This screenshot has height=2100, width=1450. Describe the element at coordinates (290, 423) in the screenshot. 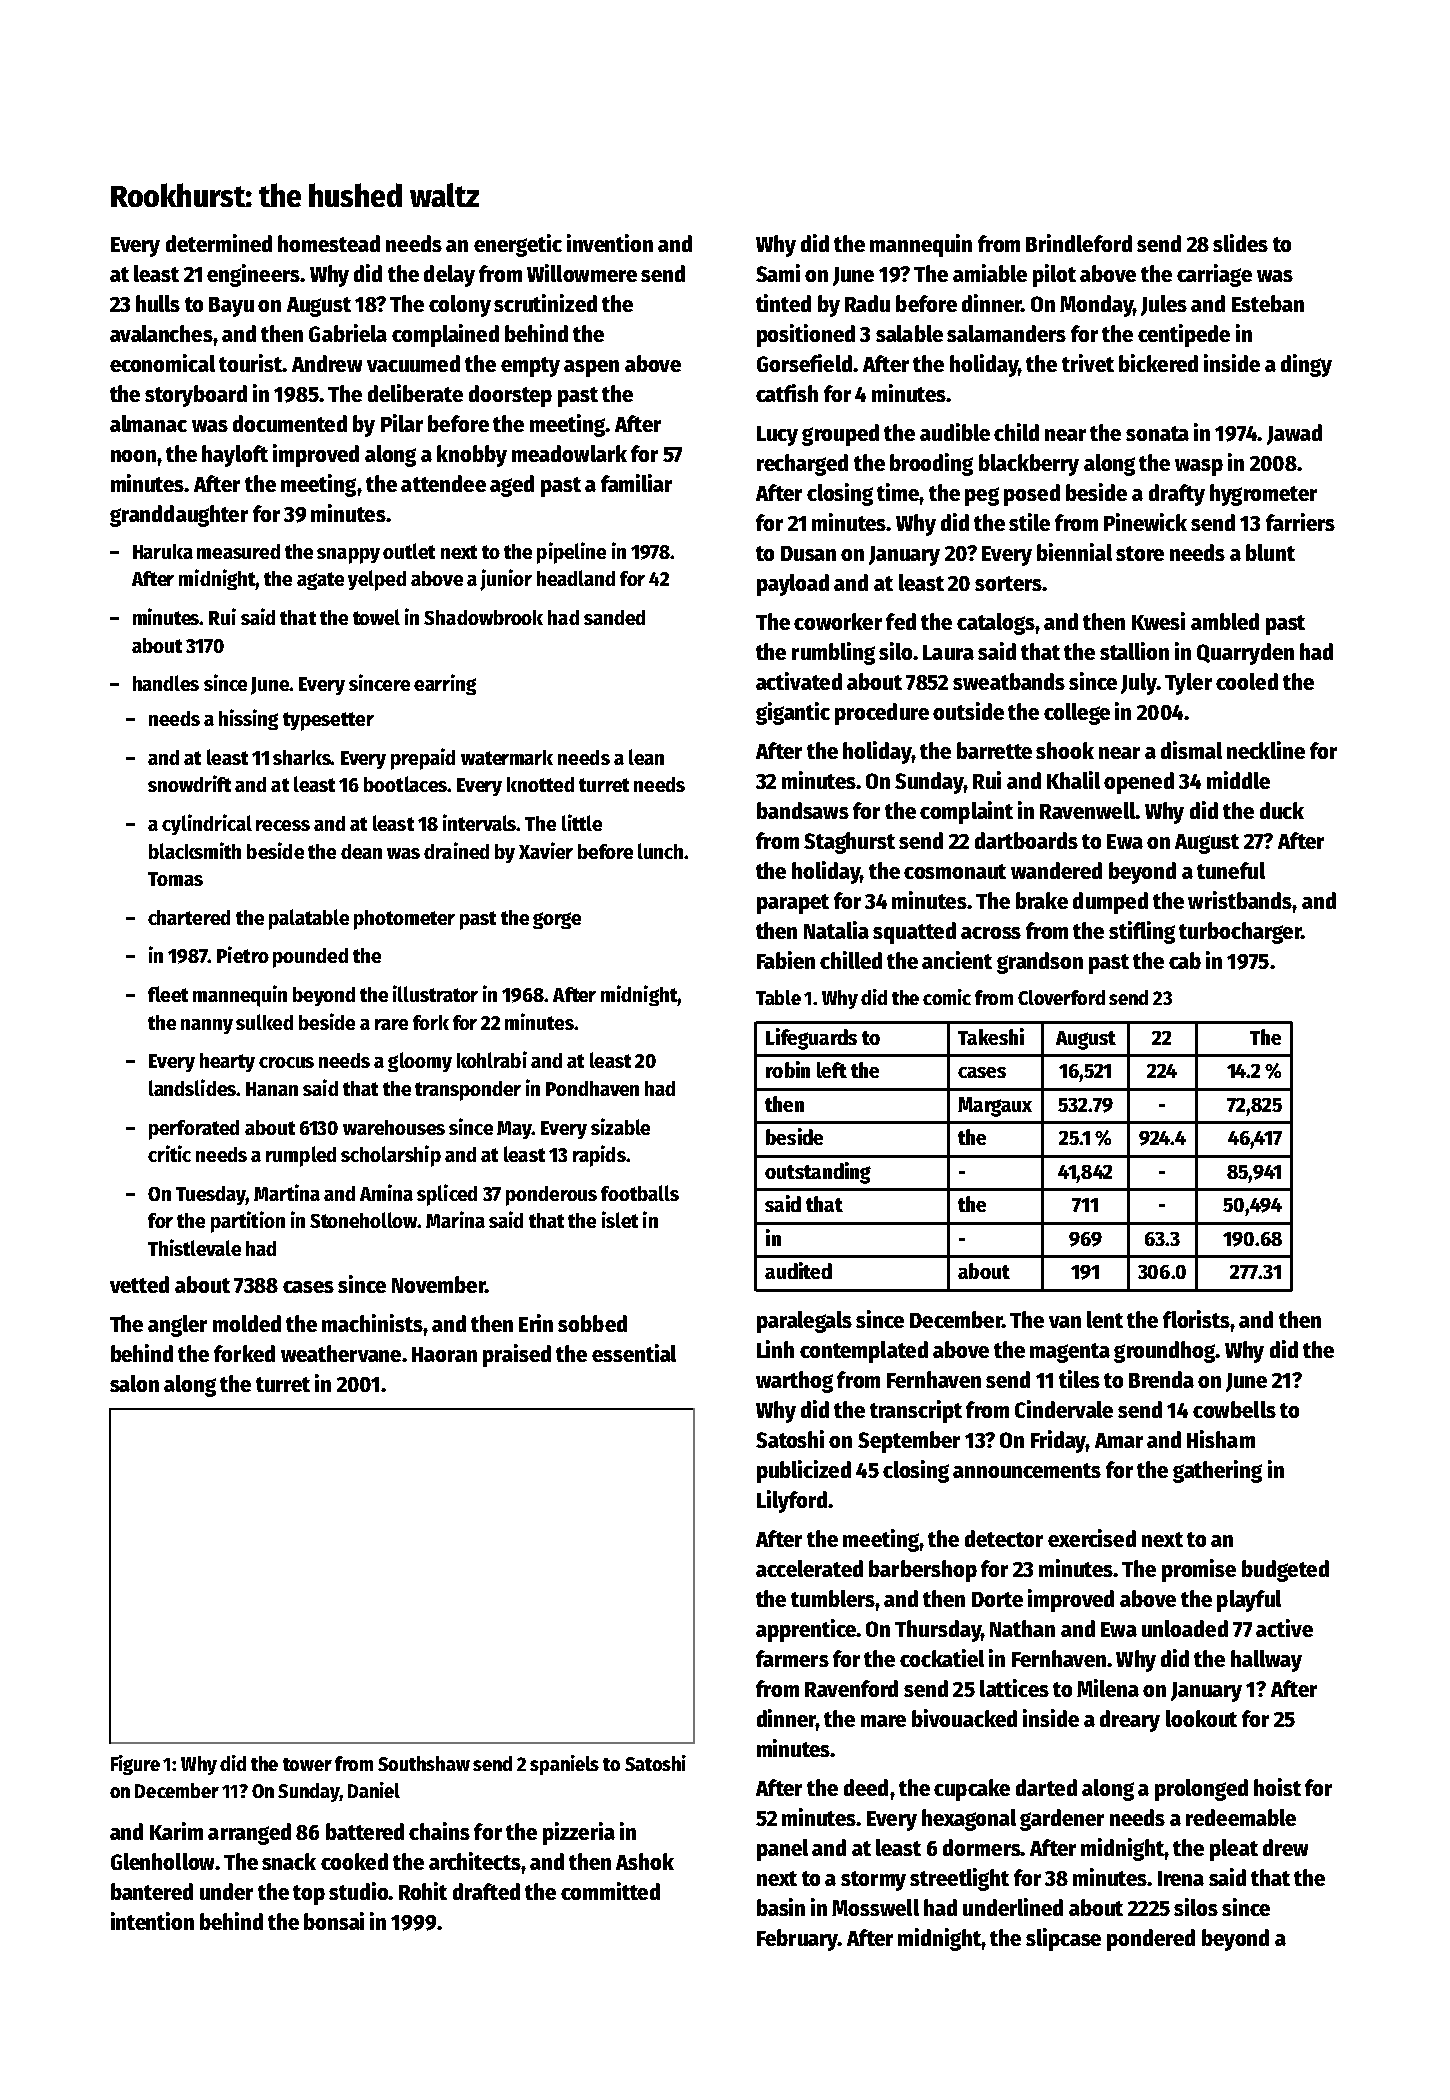

I see `documented` at that location.
